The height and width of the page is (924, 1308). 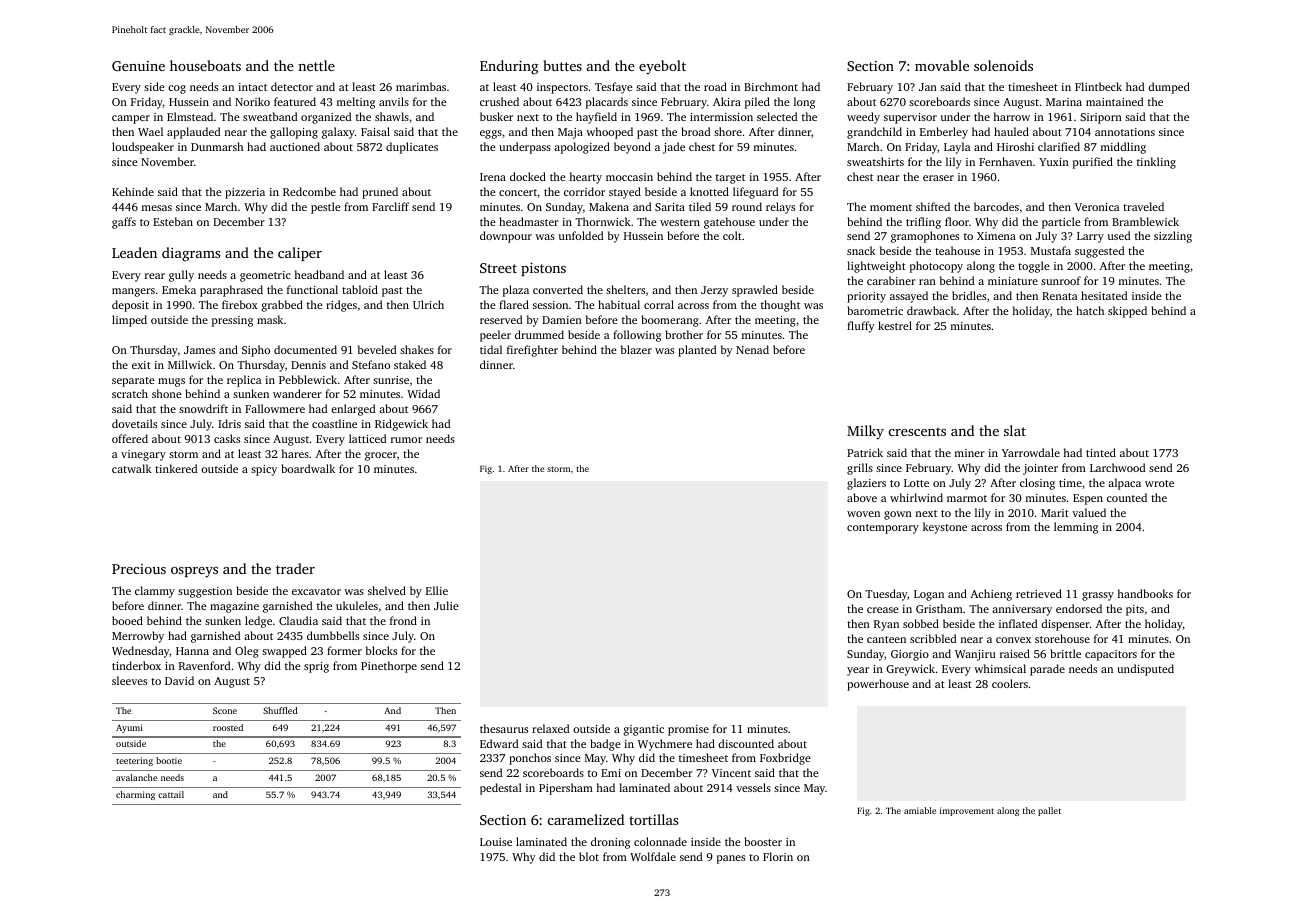 What do you see at coordinates (1093, 163) in the page?
I see `purified` at bounding box center [1093, 163].
